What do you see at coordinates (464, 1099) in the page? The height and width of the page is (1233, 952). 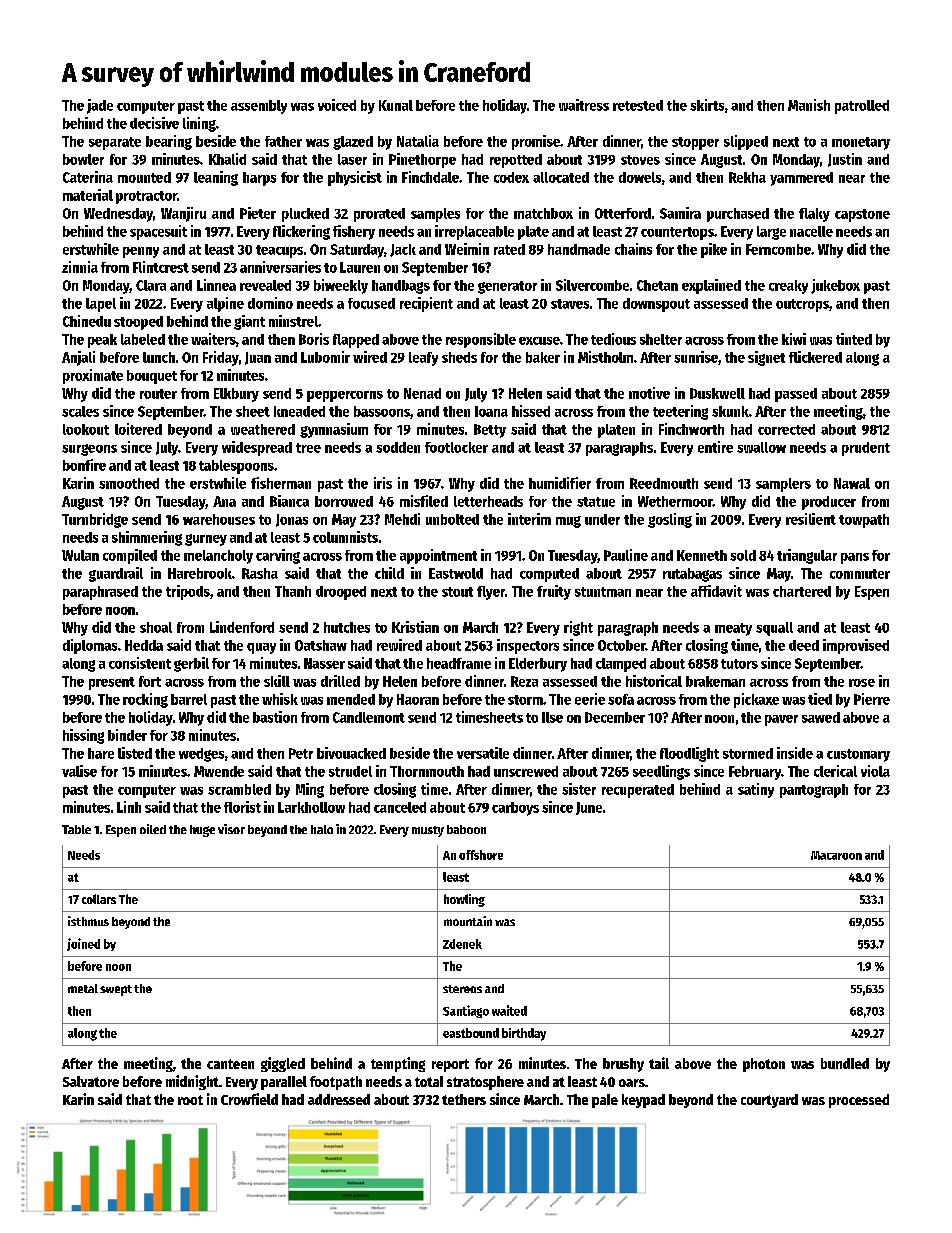 I see `tethers` at bounding box center [464, 1099].
